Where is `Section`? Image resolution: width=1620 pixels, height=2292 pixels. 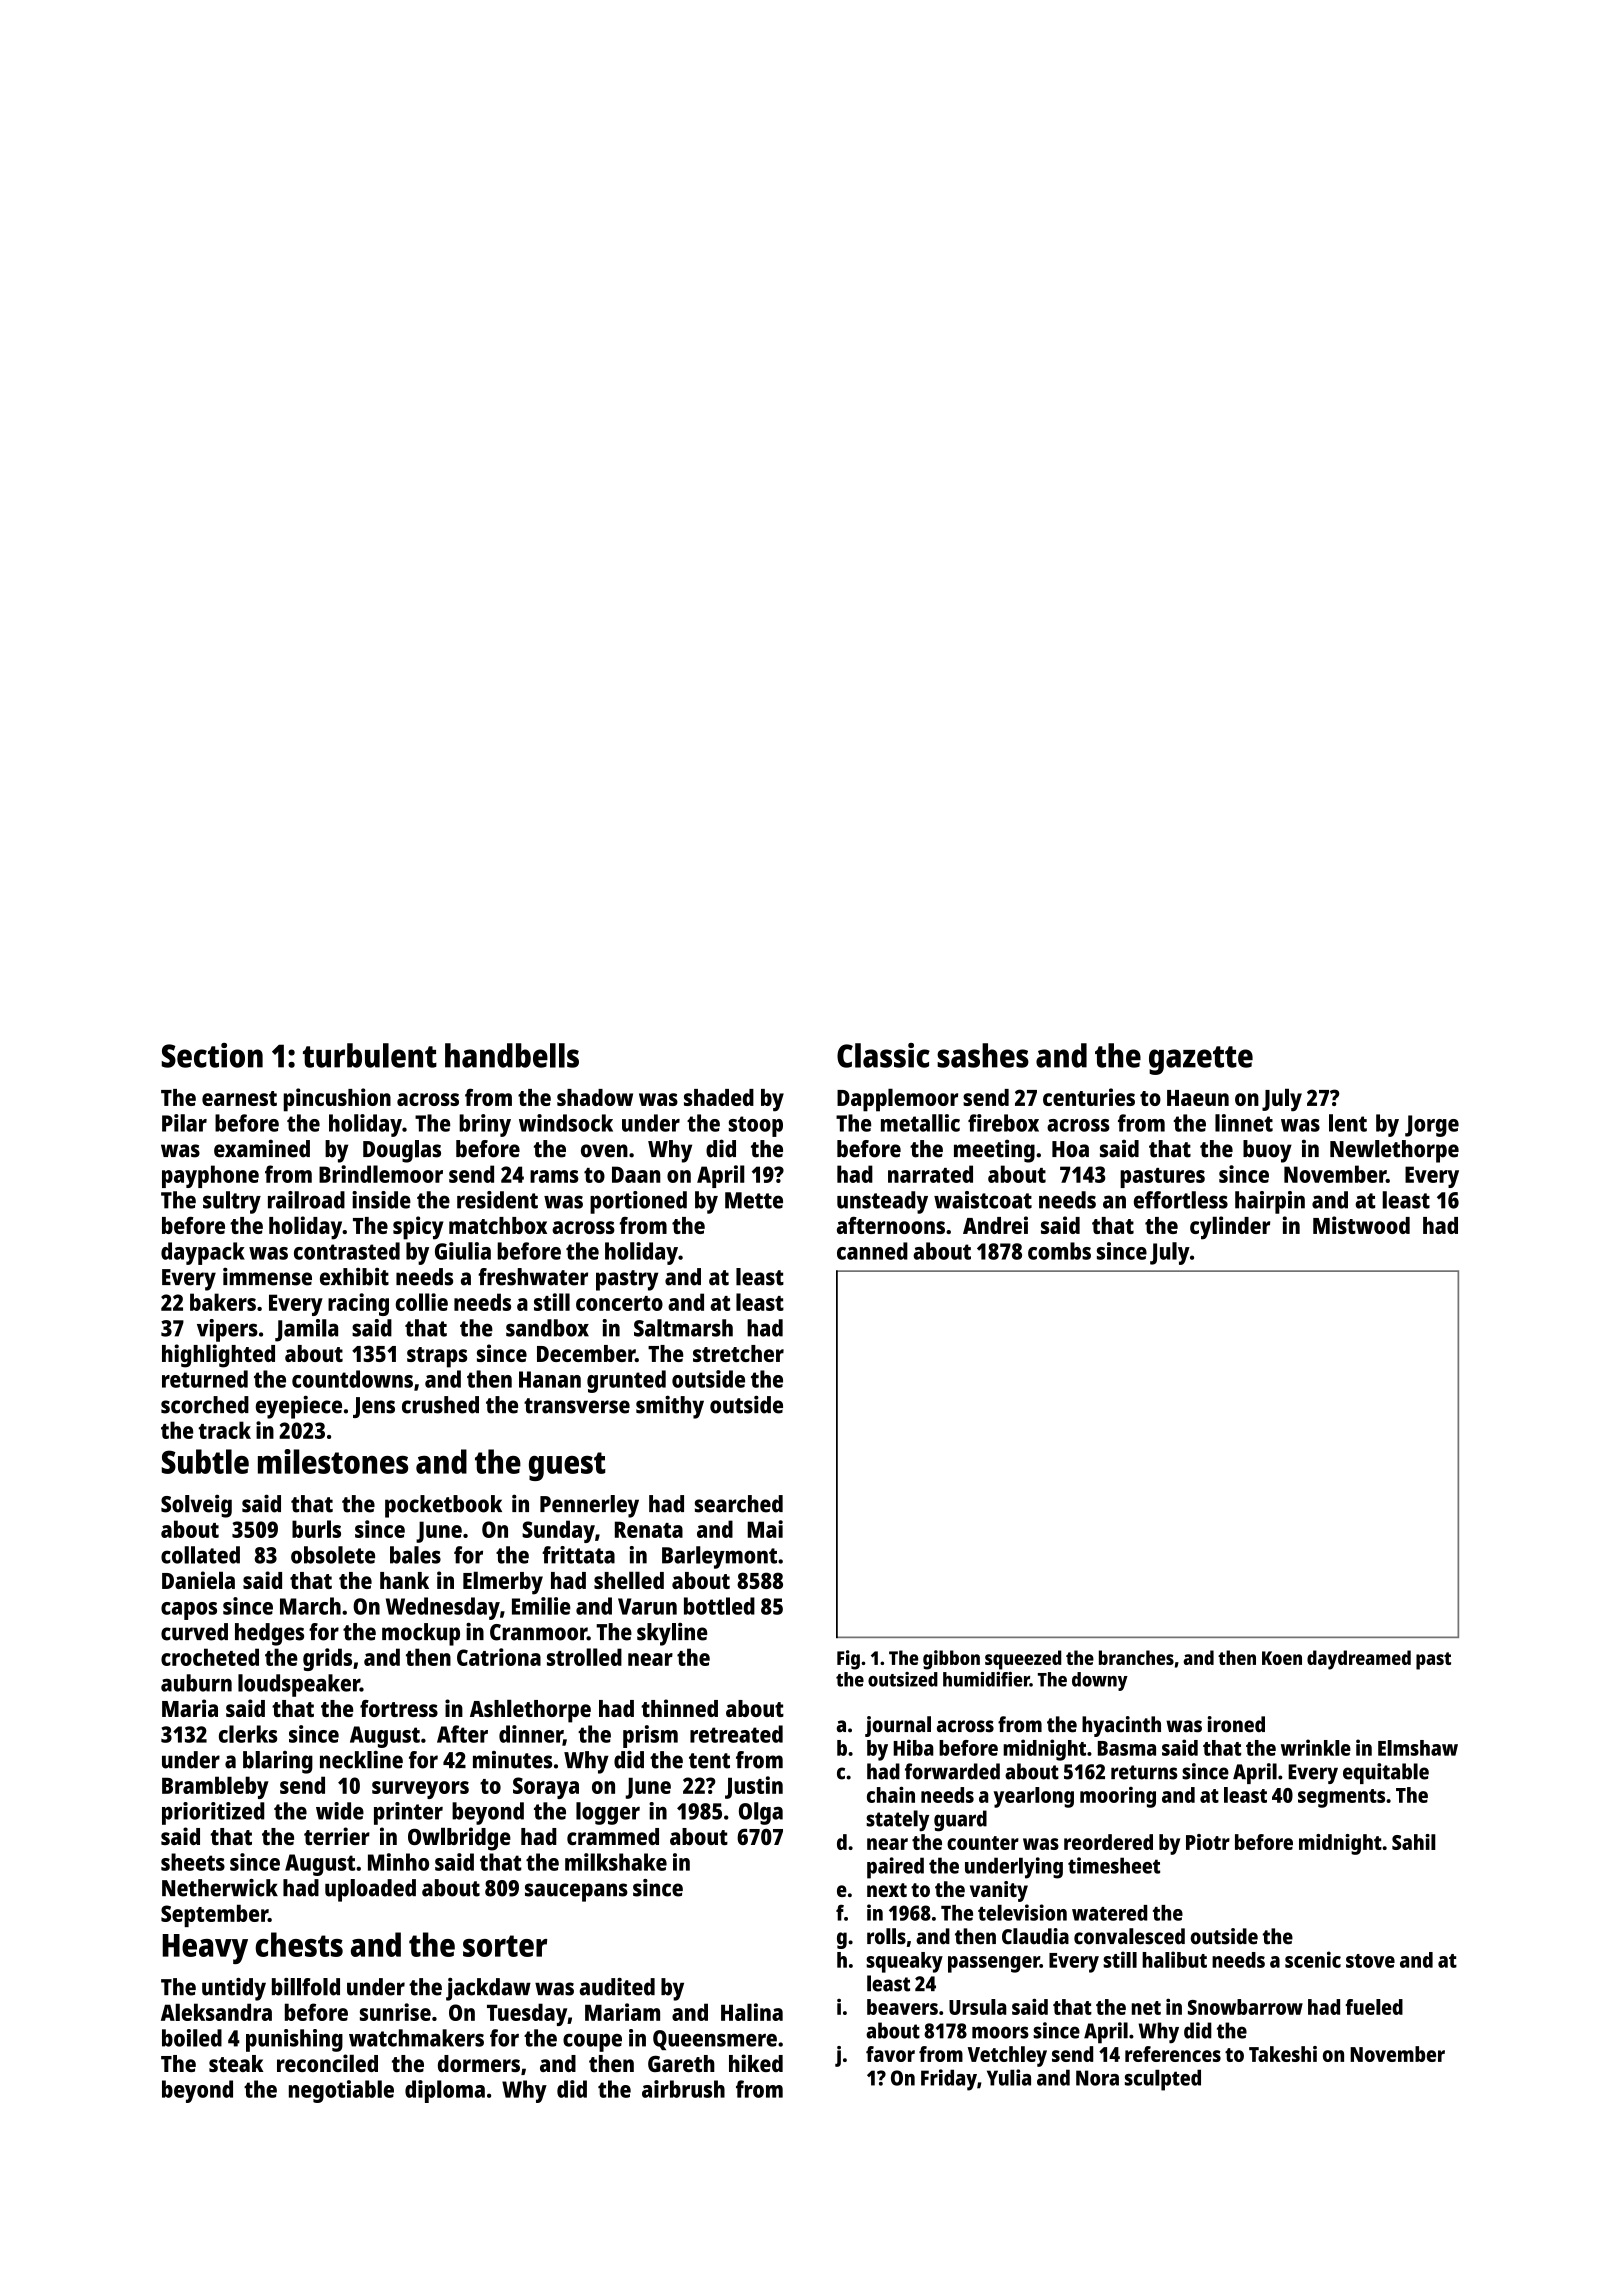
Section is located at coordinates (212, 1055).
